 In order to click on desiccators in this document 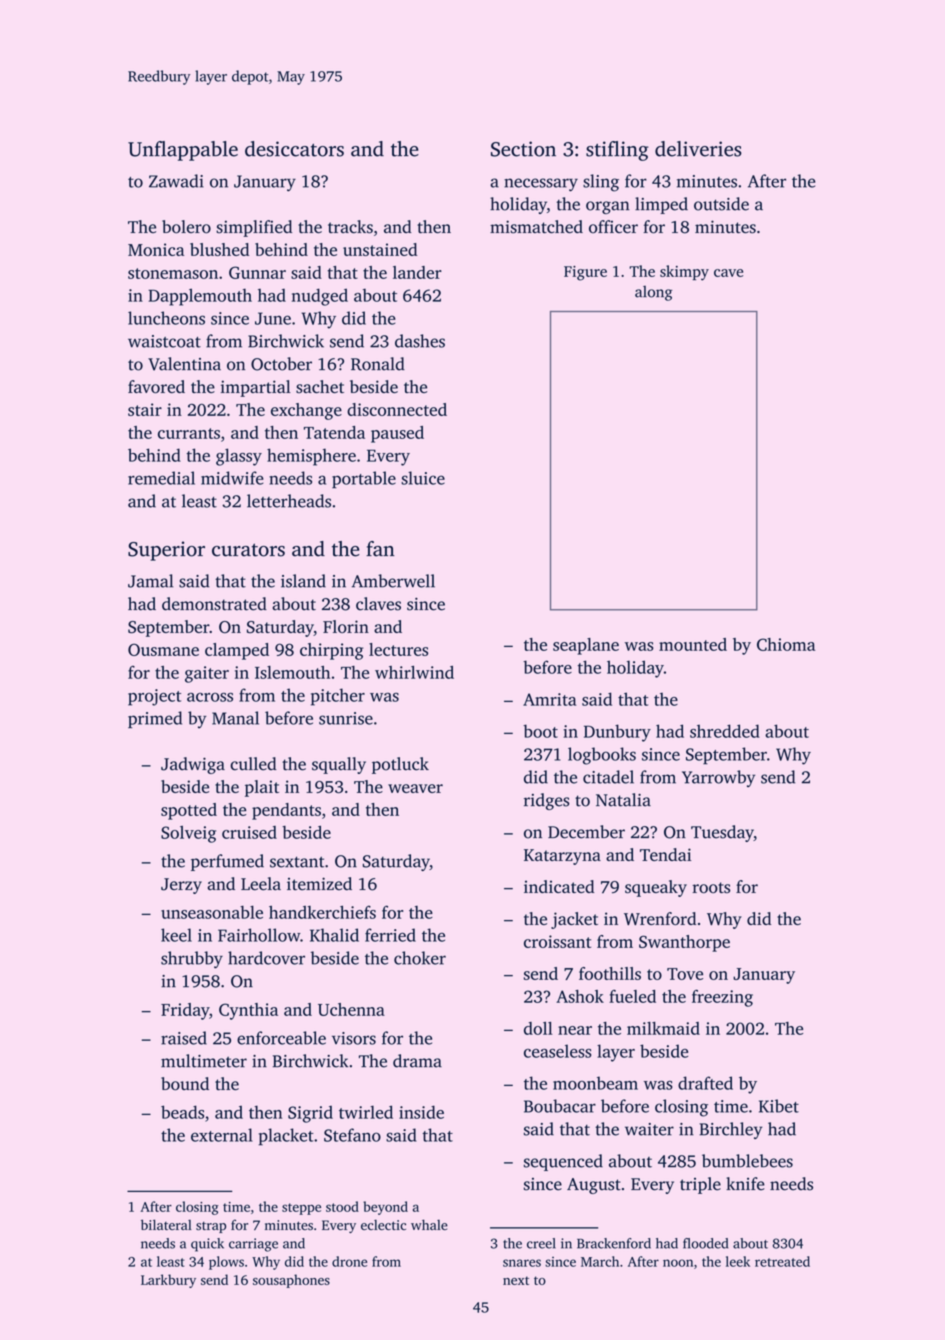, I will do `click(294, 149)`.
